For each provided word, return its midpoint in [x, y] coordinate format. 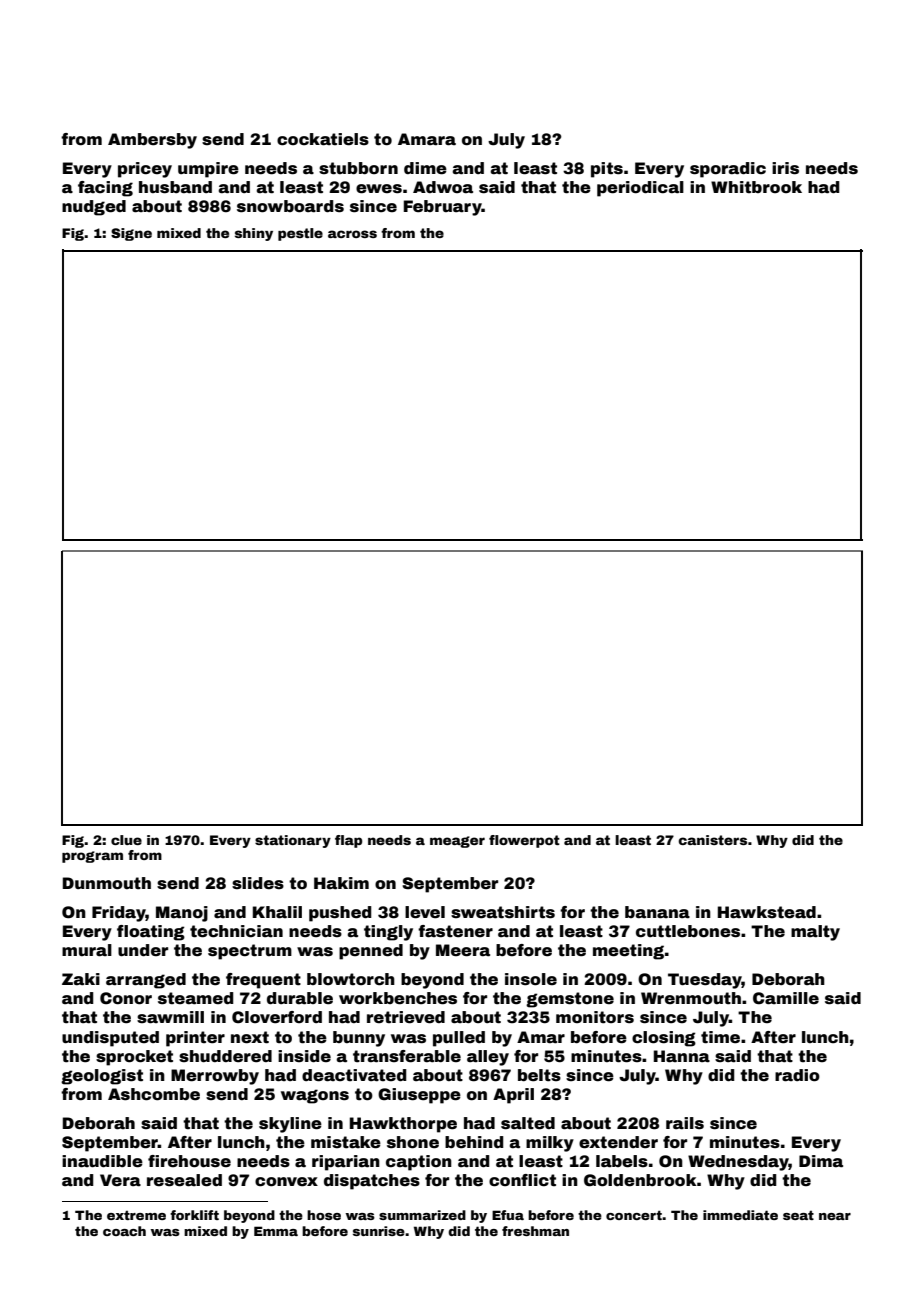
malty [815, 933]
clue [126, 840]
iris [785, 168]
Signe [131, 234]
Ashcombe [154, 1094]
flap [348, 841]
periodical [640, 189]
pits [607, 170]
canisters [712, 840]
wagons [315, 1096]
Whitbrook [756, 187]
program [92, 857]
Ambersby [152, 141]
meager [457, 842]
